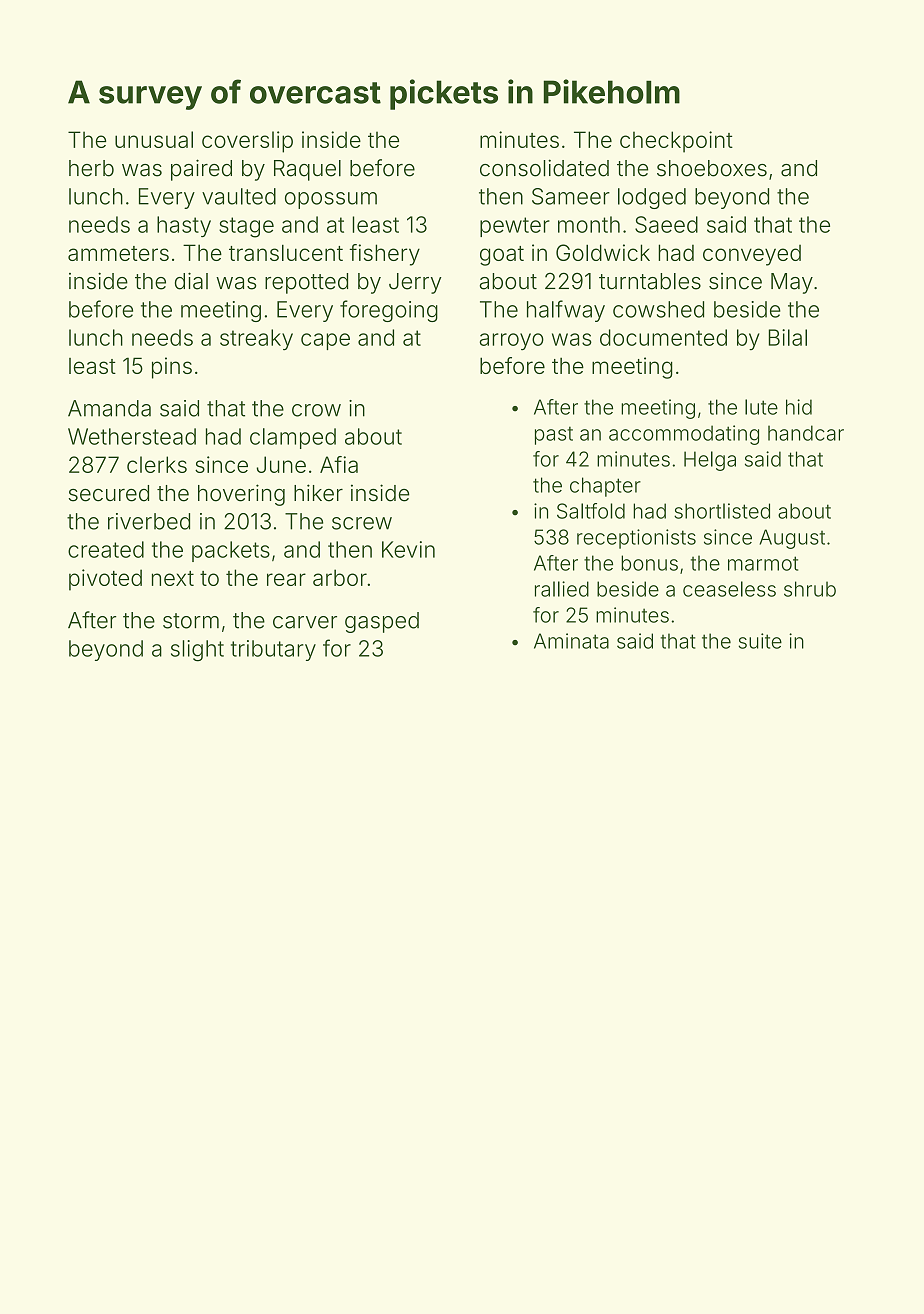 The image size is (924, 1314). I want to click on slight, so click(197, 651).
